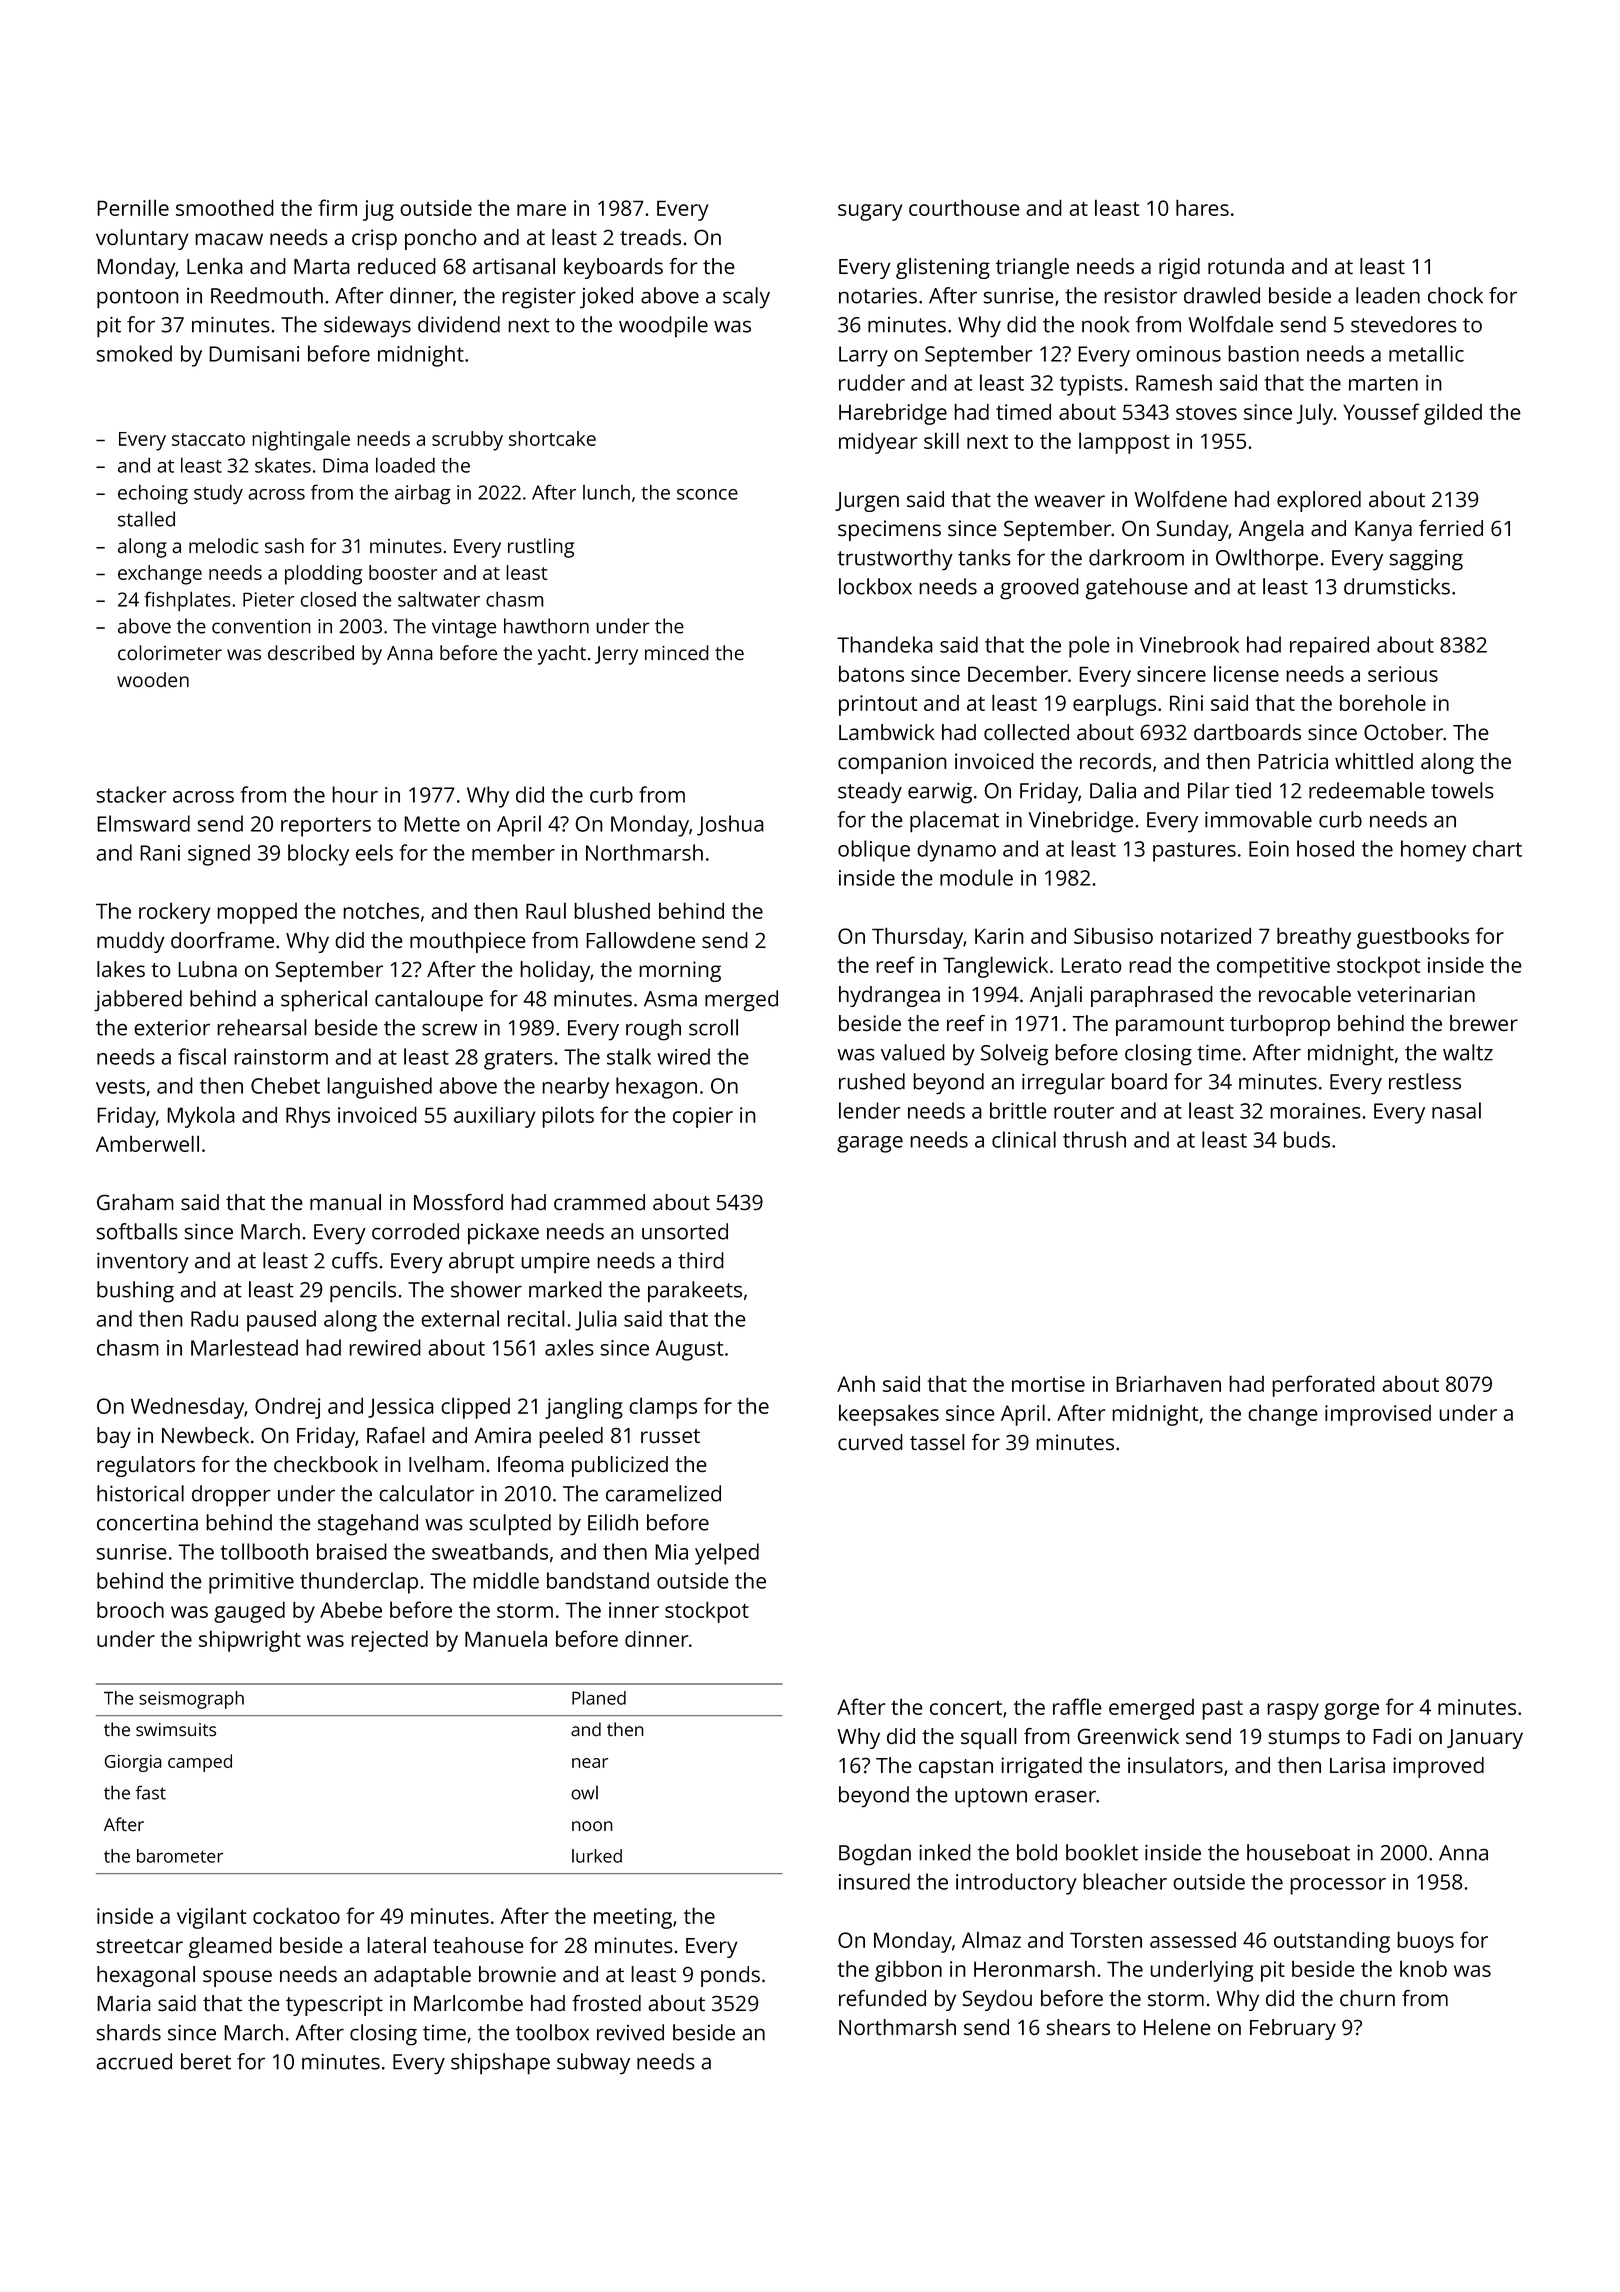 This screenshot has width=1620, height=2292. I want to click on vigilant, so click(211, 1918).
